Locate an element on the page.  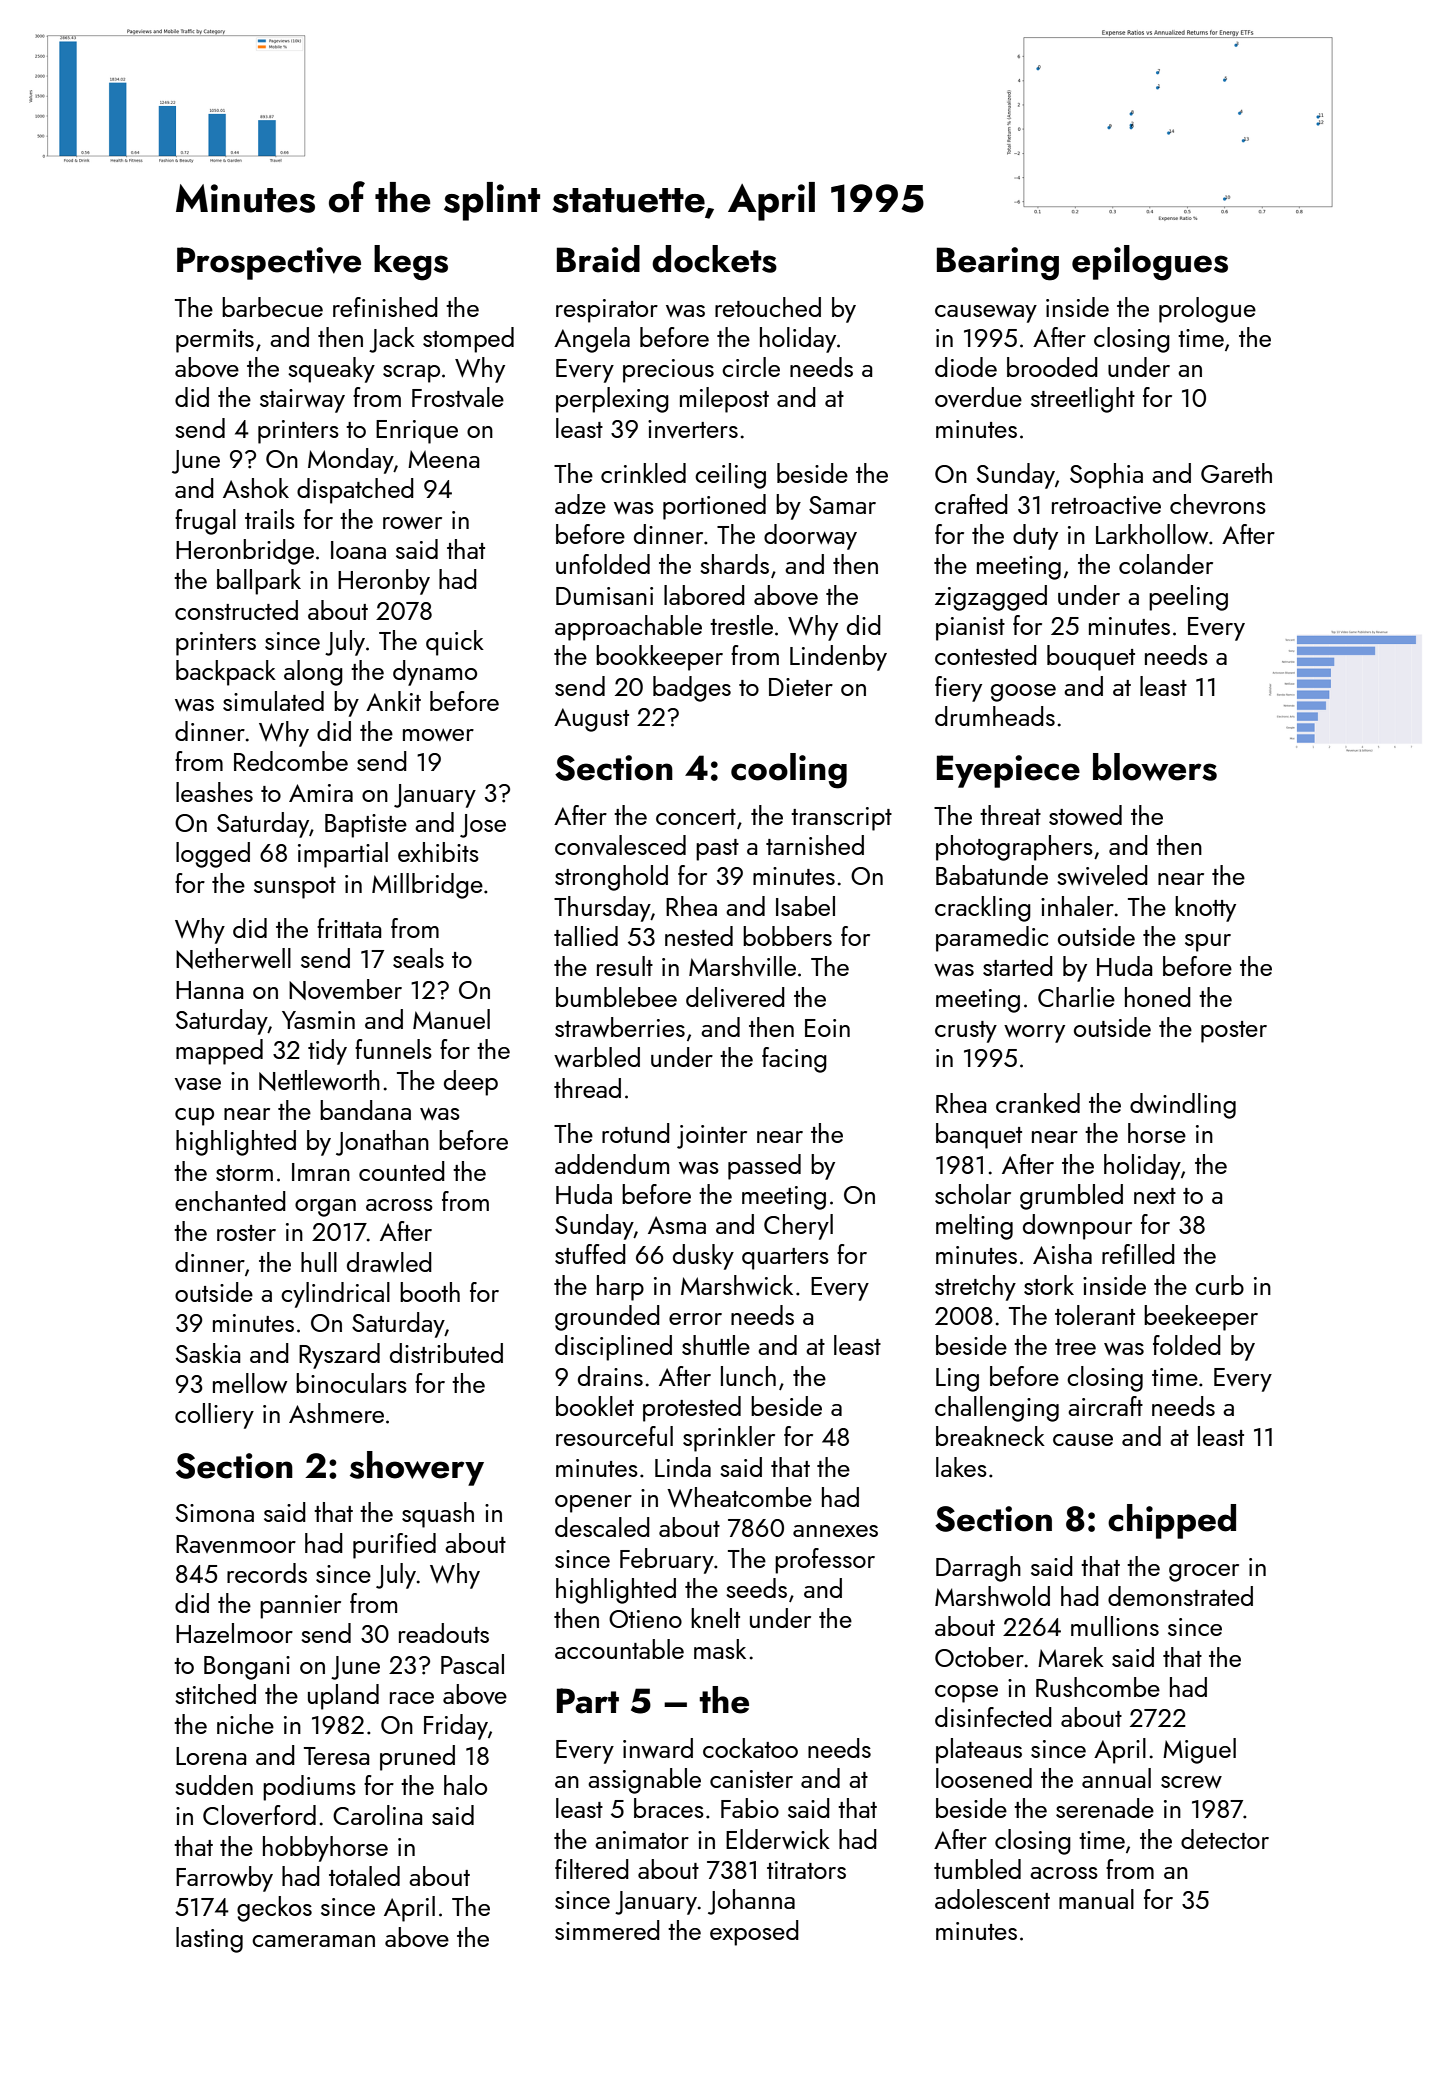
drawled is located at coordinates (389, 1262).
